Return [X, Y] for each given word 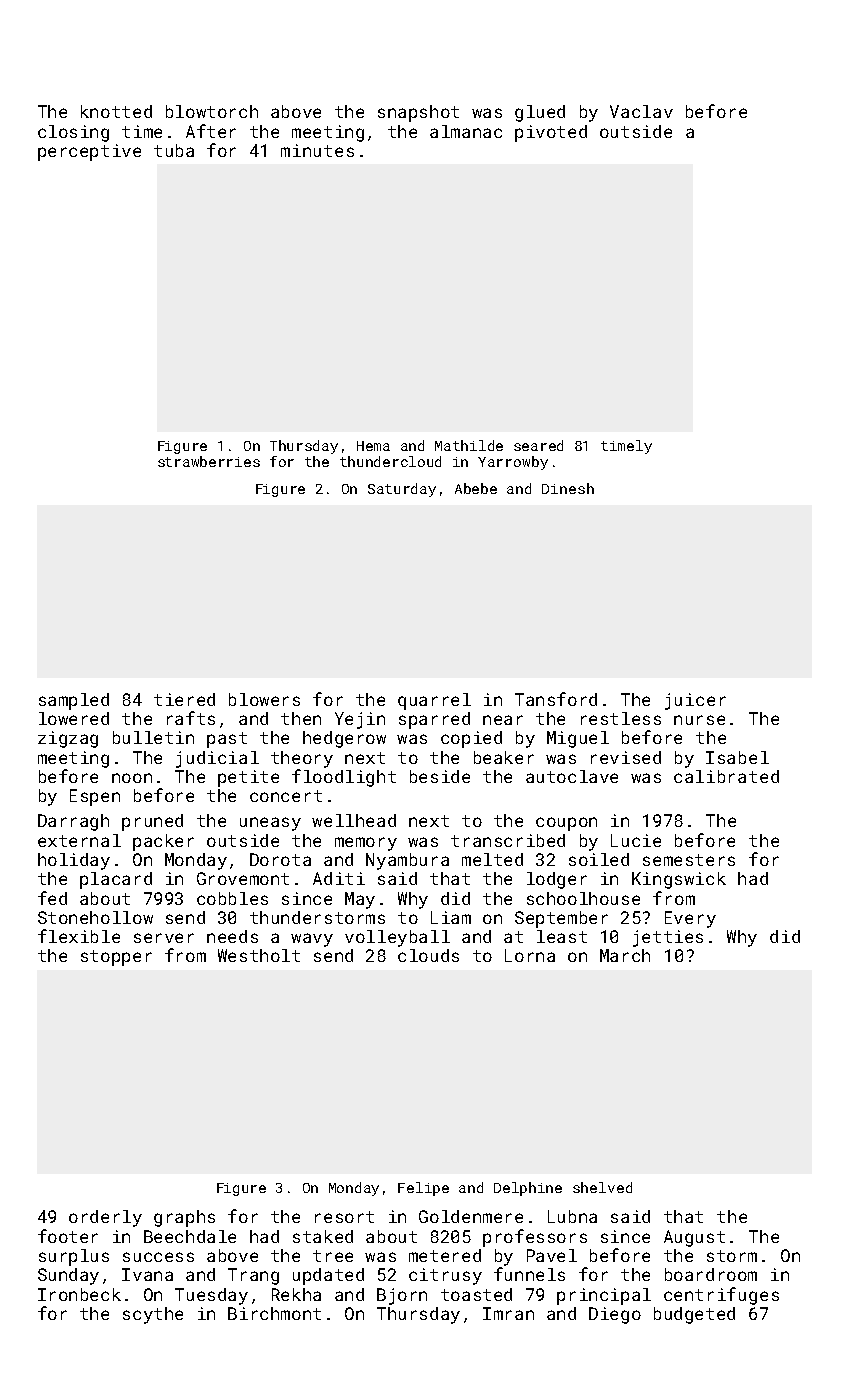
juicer [695, 701]
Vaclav [641, 111]
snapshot [418, 113]
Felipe [423, 1189]
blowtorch [212, 111]
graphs [184, 1218]
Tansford [556, 699]
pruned [152, 822]
